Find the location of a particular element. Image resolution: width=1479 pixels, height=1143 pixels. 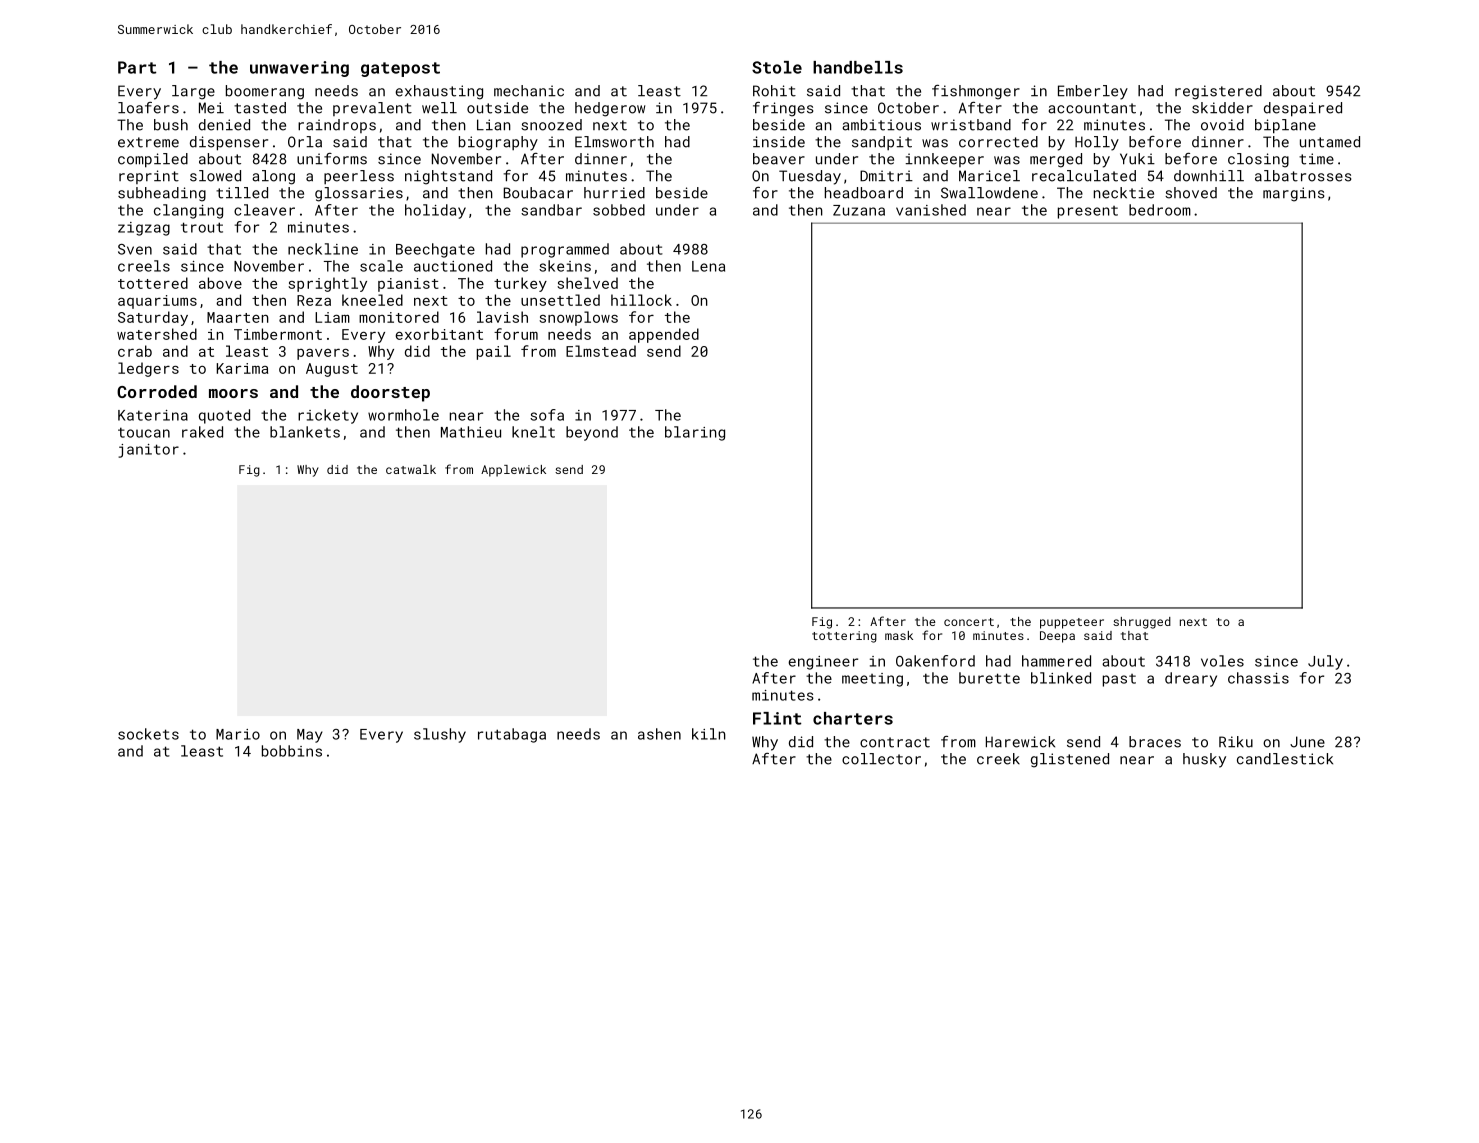

registered is located at coordinates (1218, 92).
